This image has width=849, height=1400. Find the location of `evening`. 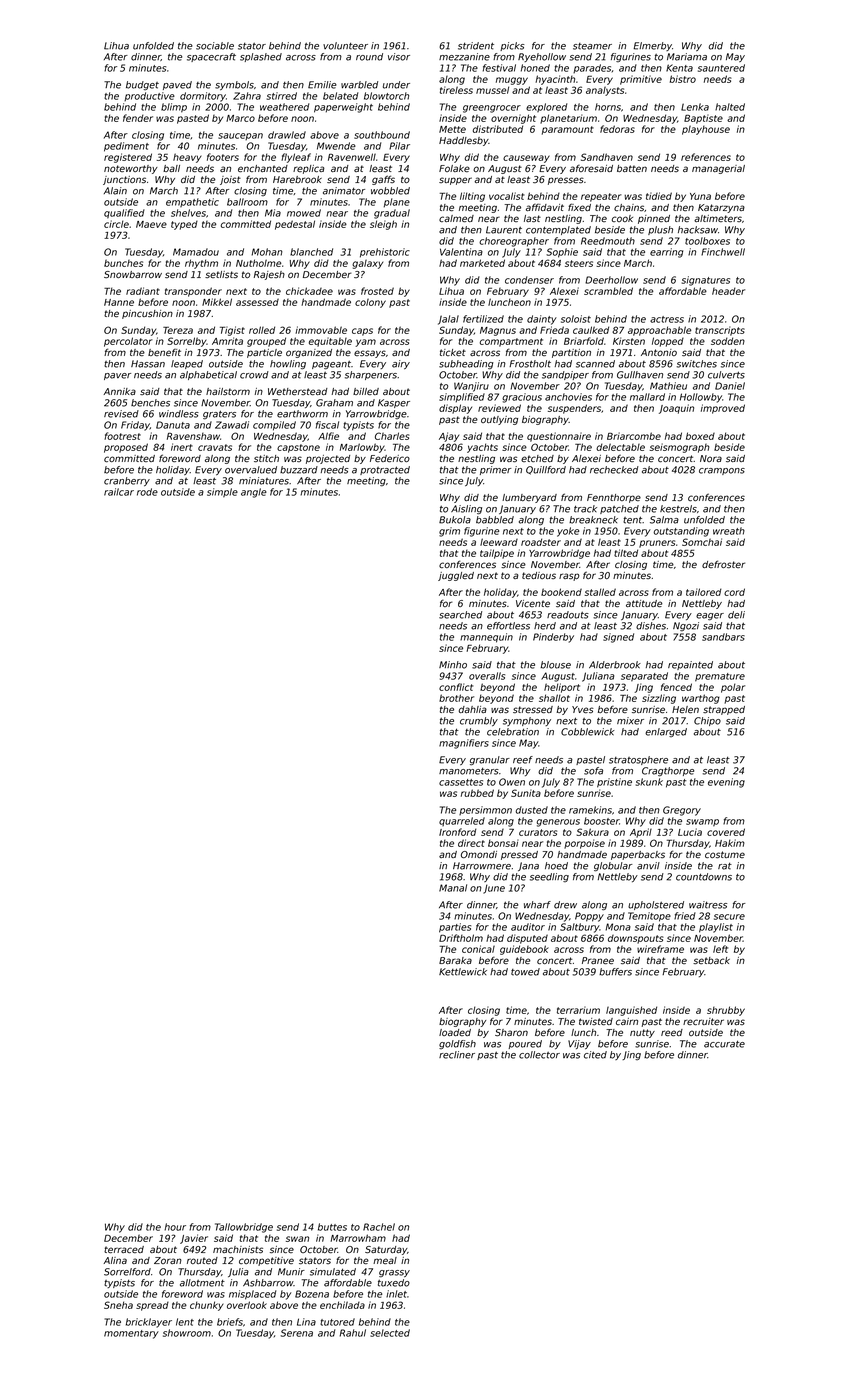

evening is located at coordinates (726, 783).
